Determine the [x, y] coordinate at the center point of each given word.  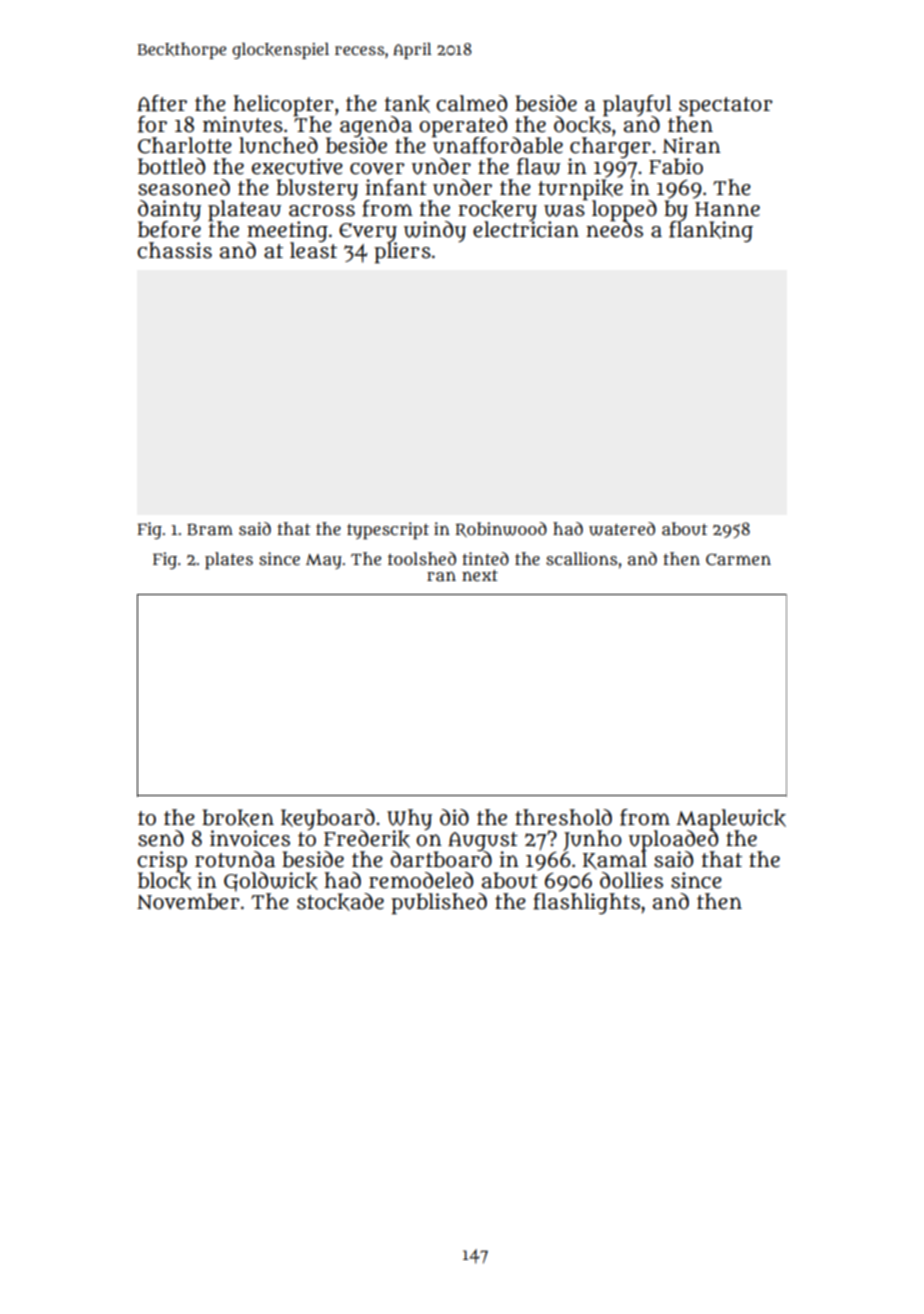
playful [637, 105]
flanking [711, 231]
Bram [210, 529]
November [188, 901]
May [324, 561]
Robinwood [501, 529]
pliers [402, 253]
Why [409, 819]
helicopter [283, 105]
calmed [471, 103]
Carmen [738, 559]
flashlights [586, 903]
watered [622, 529]
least [313, 250]
